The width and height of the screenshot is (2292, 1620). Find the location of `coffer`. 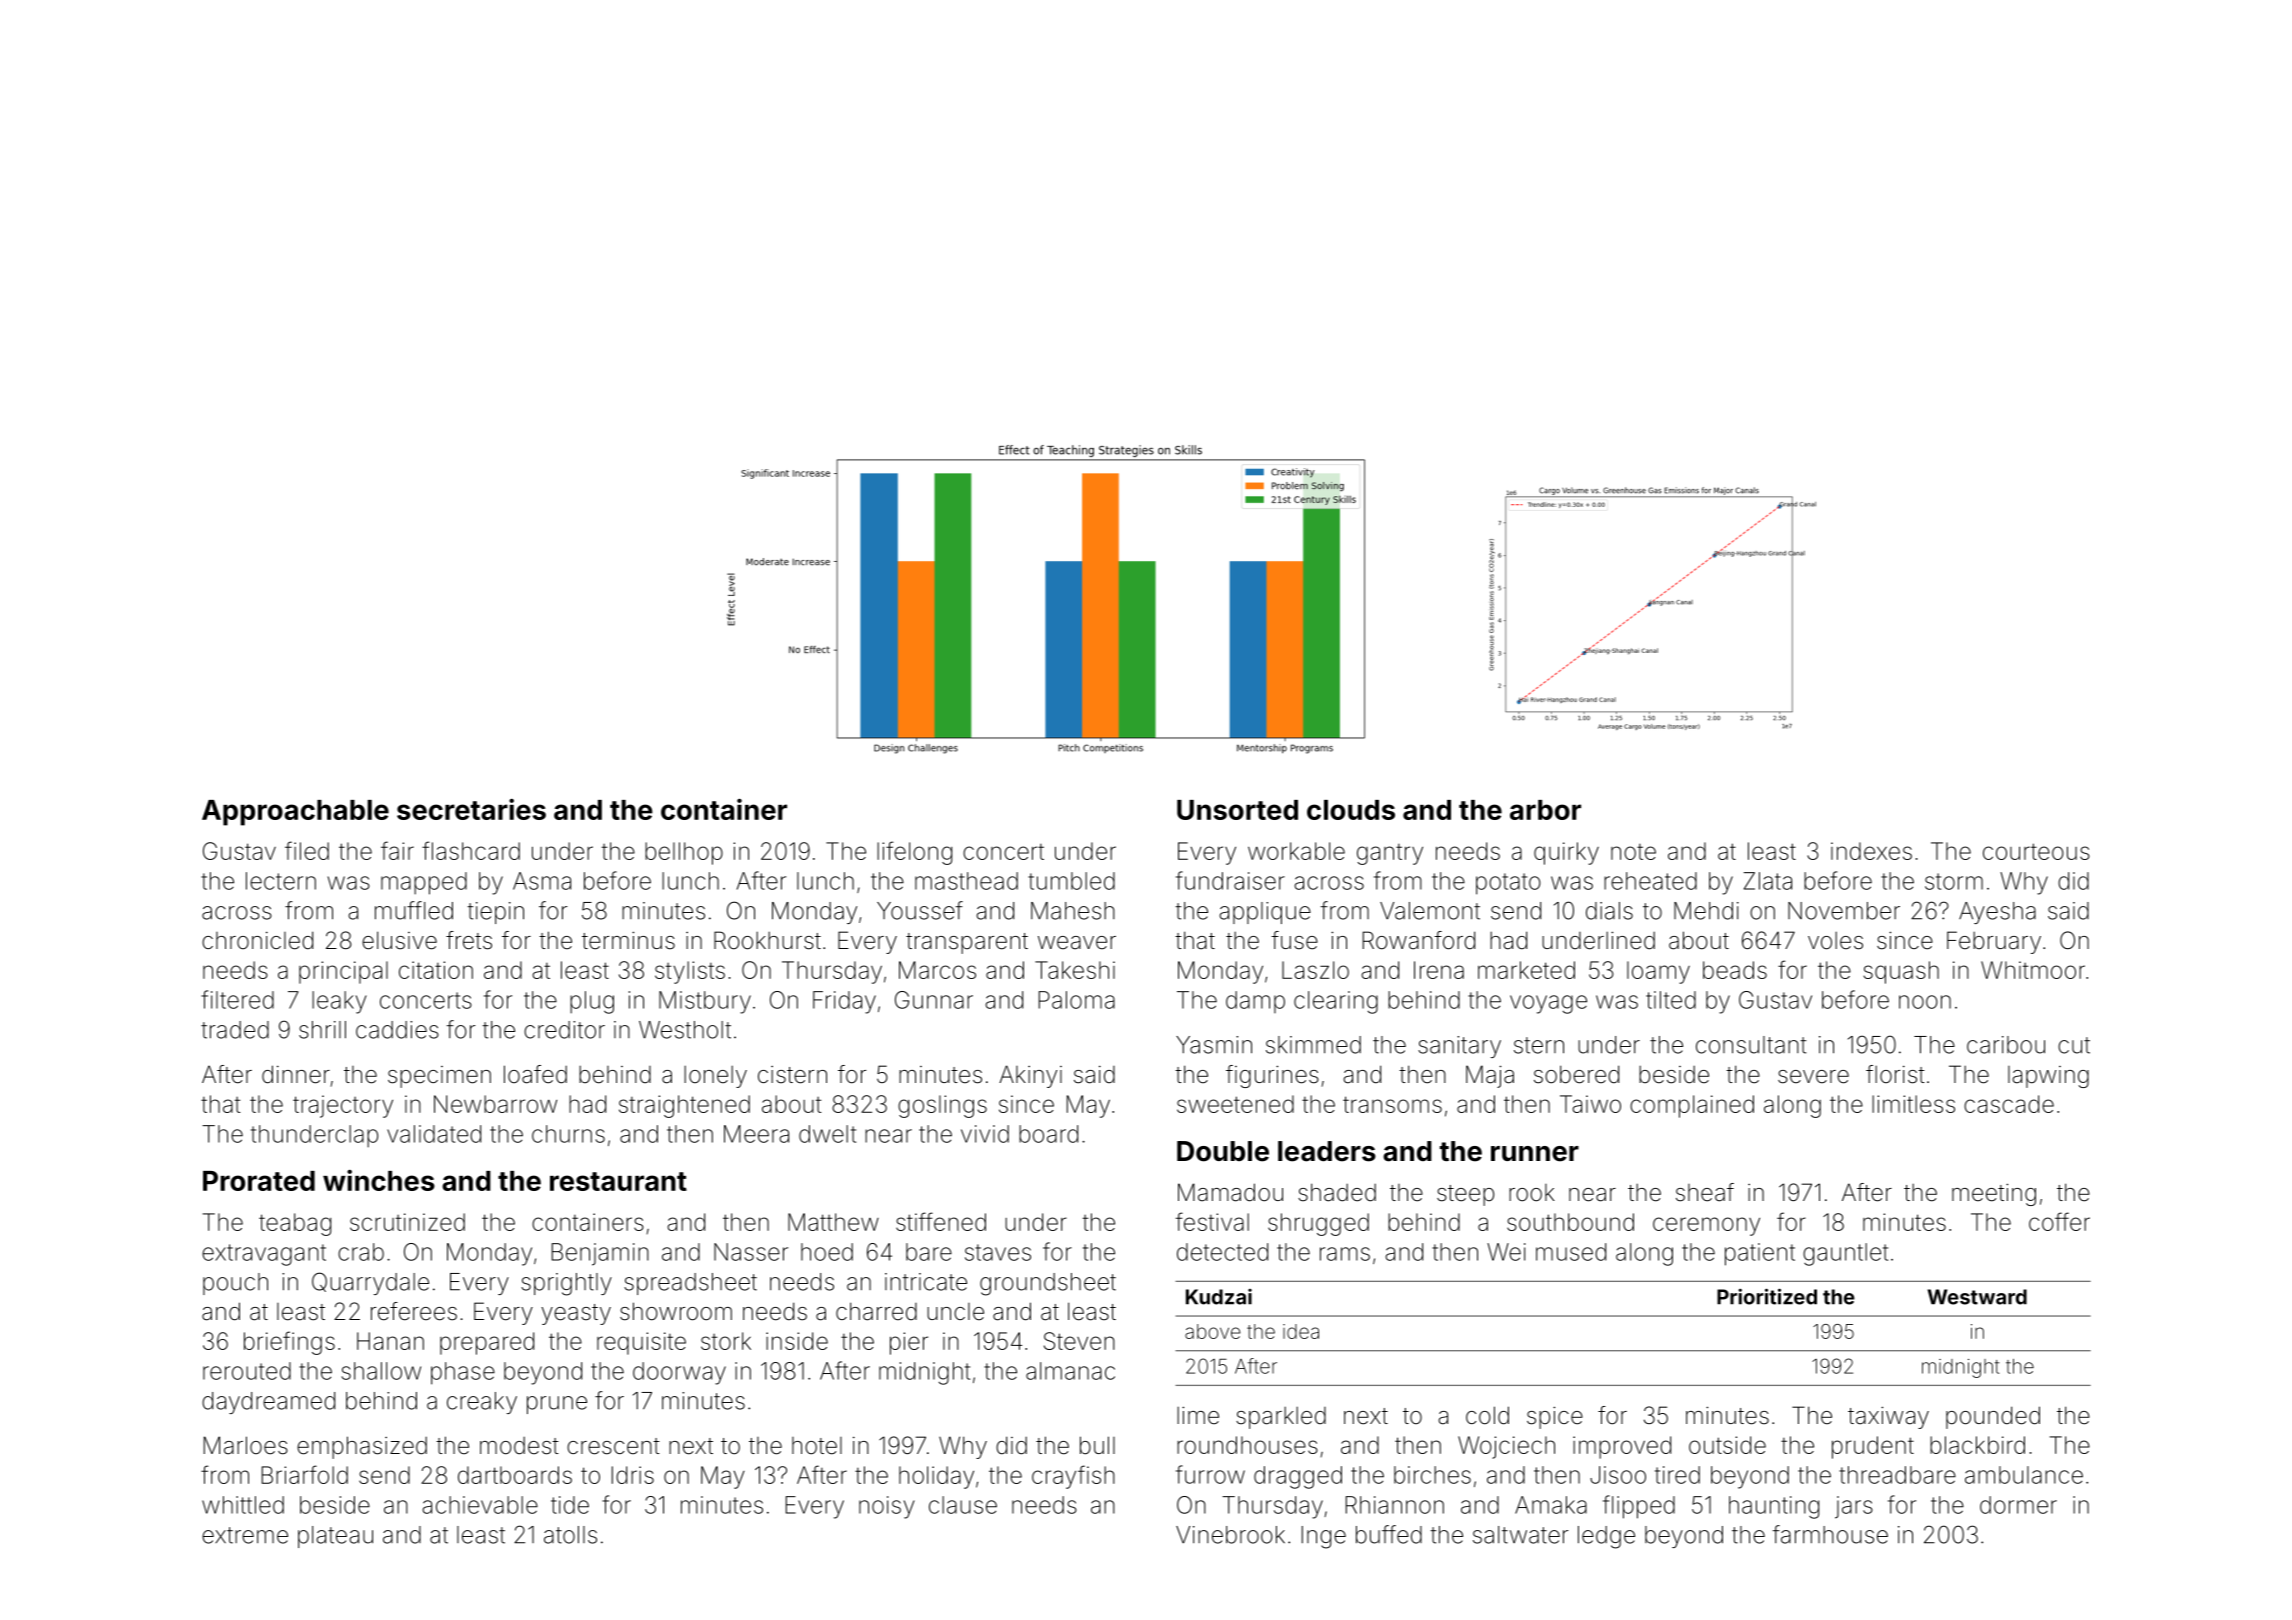

coffer is located at coordinates (2059, 1221).
